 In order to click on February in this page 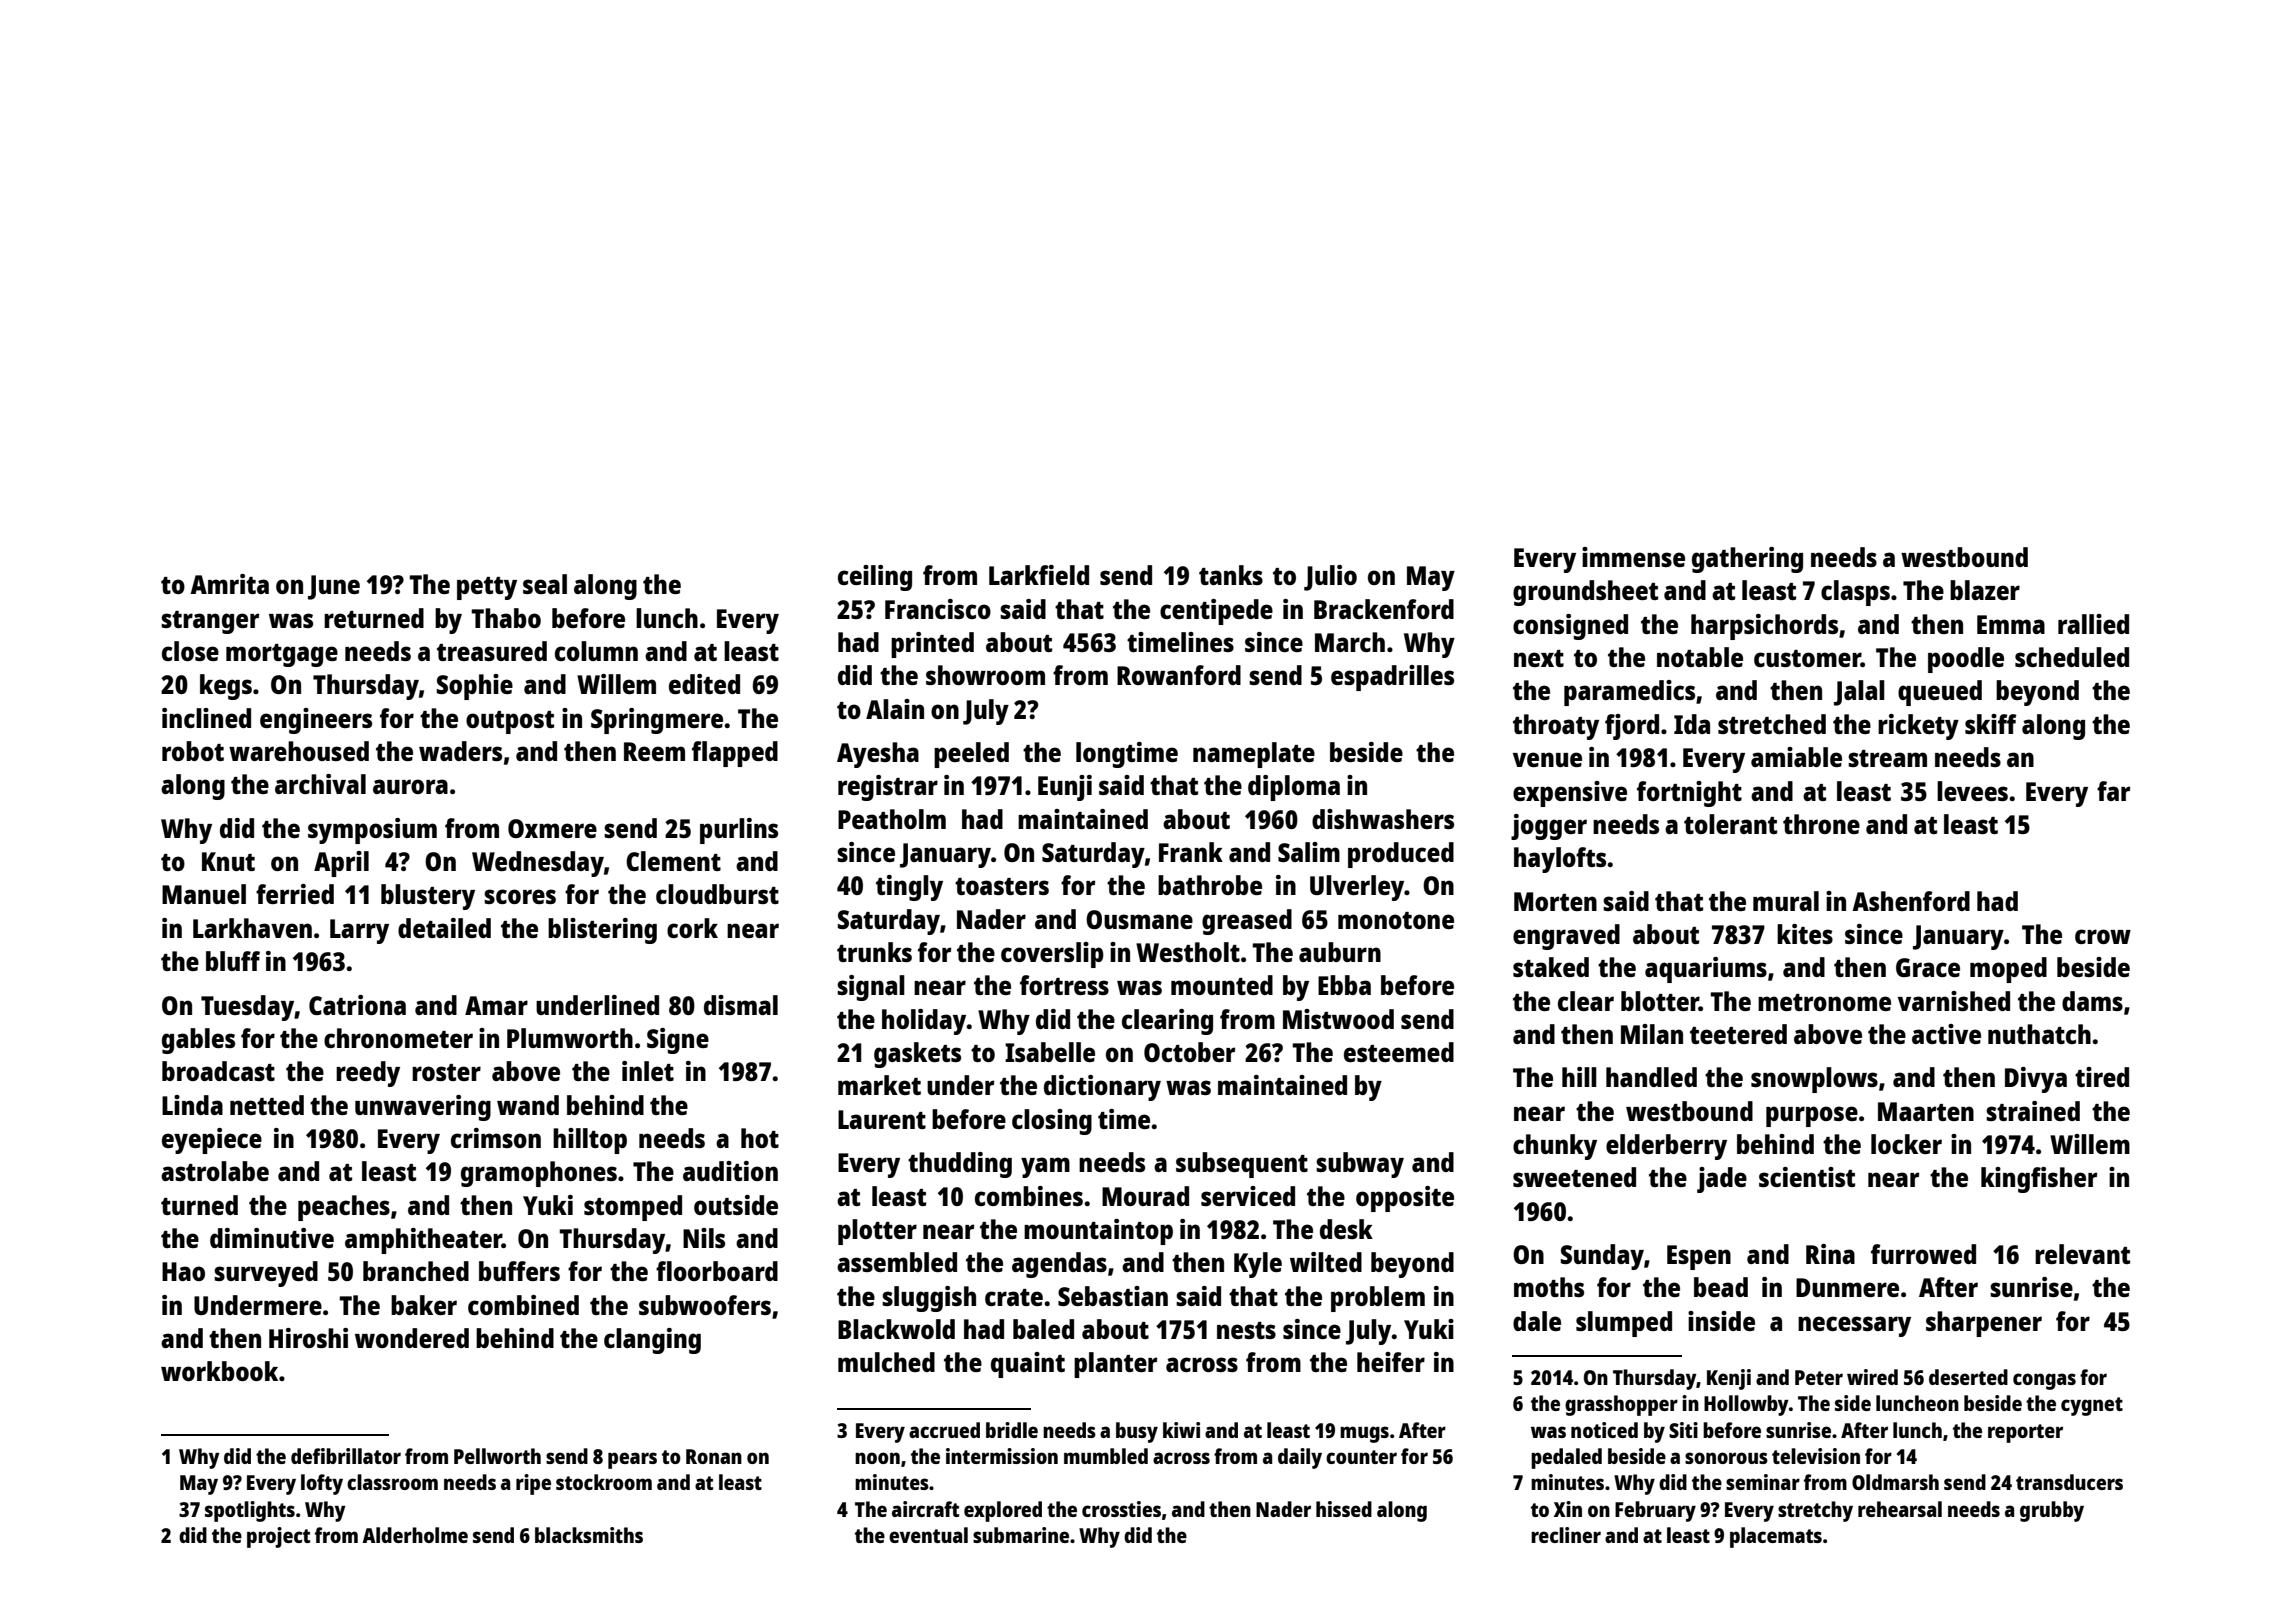, I will do `click(1655, 1511)`.
